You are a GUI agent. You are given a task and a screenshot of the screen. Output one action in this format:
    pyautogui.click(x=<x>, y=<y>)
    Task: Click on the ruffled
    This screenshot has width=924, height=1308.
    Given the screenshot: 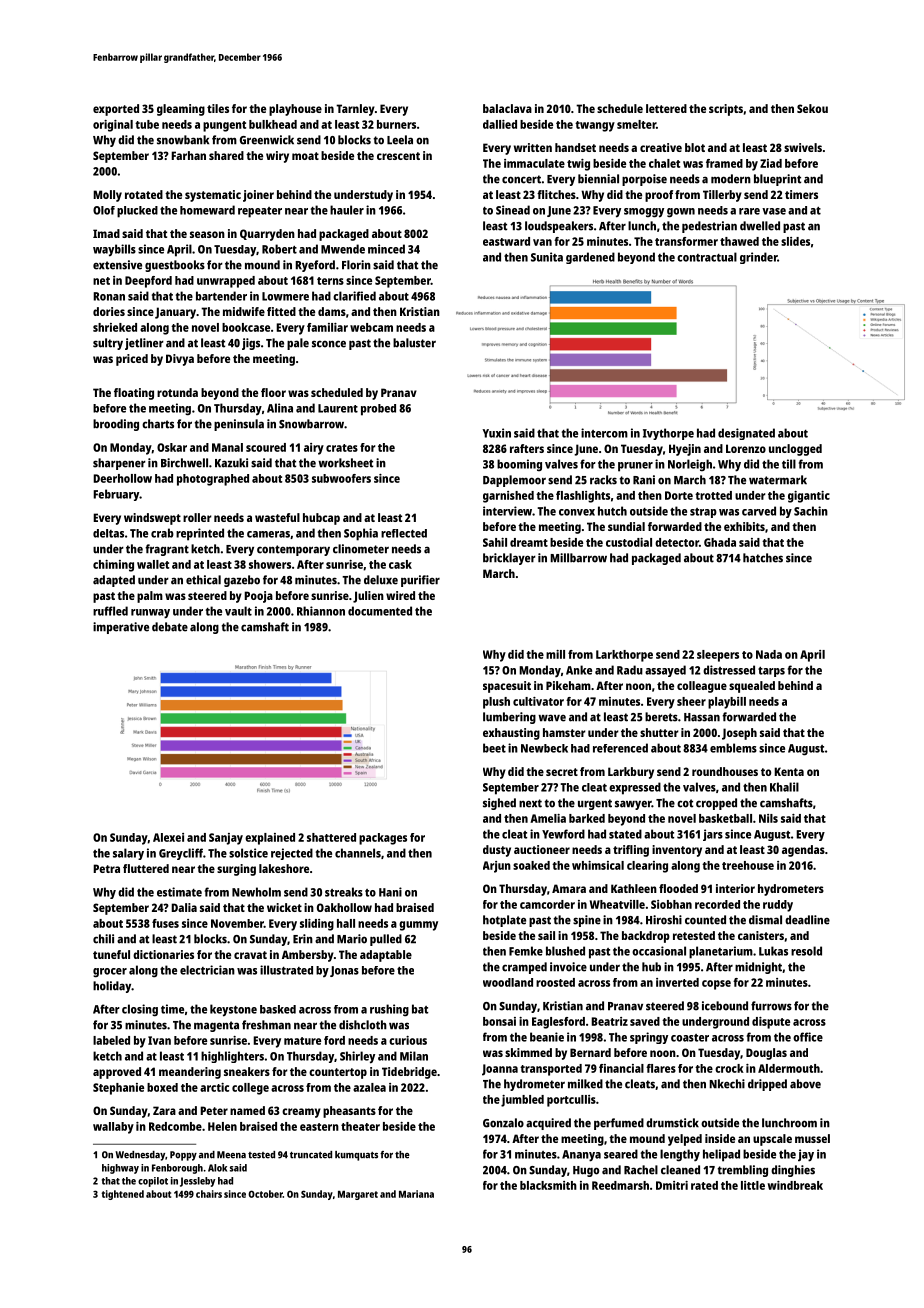 What is the action you would take?
    pyautogui.click(x=110, y=611)
